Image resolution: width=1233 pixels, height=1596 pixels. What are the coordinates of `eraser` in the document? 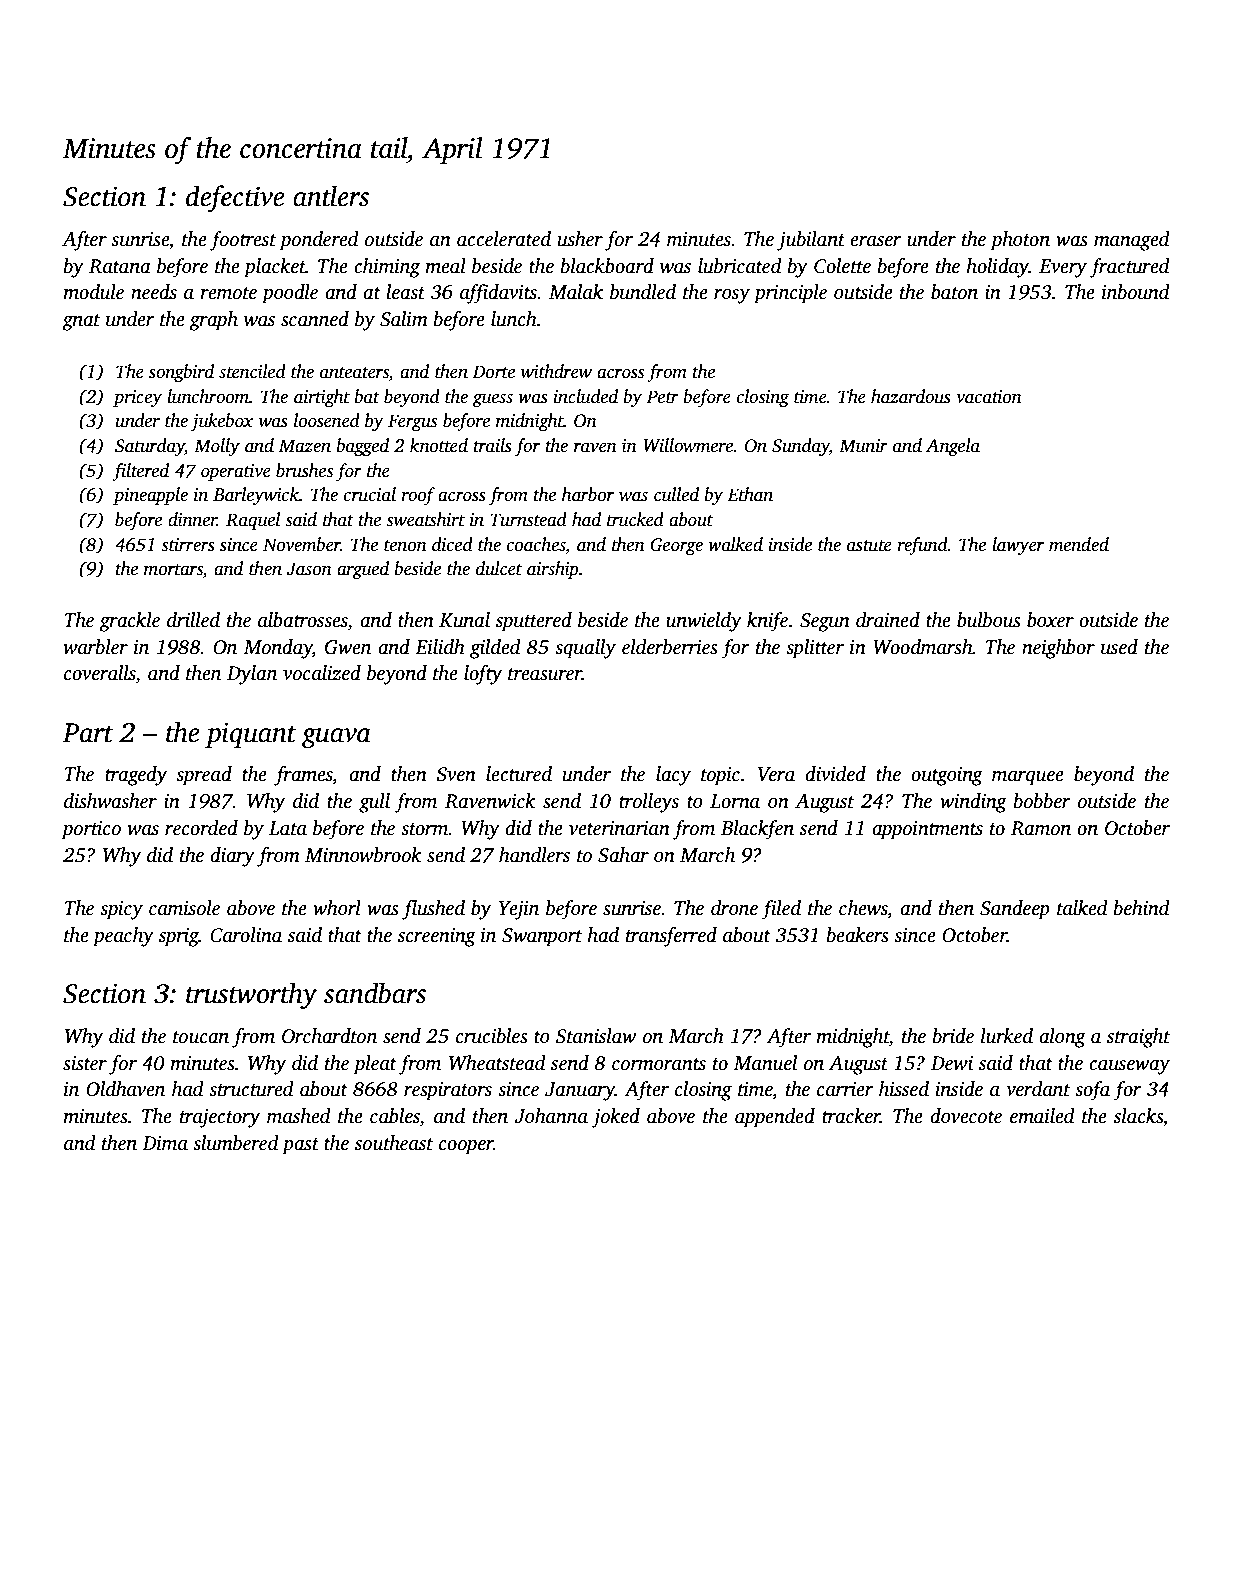 It's located at (876, 241).
